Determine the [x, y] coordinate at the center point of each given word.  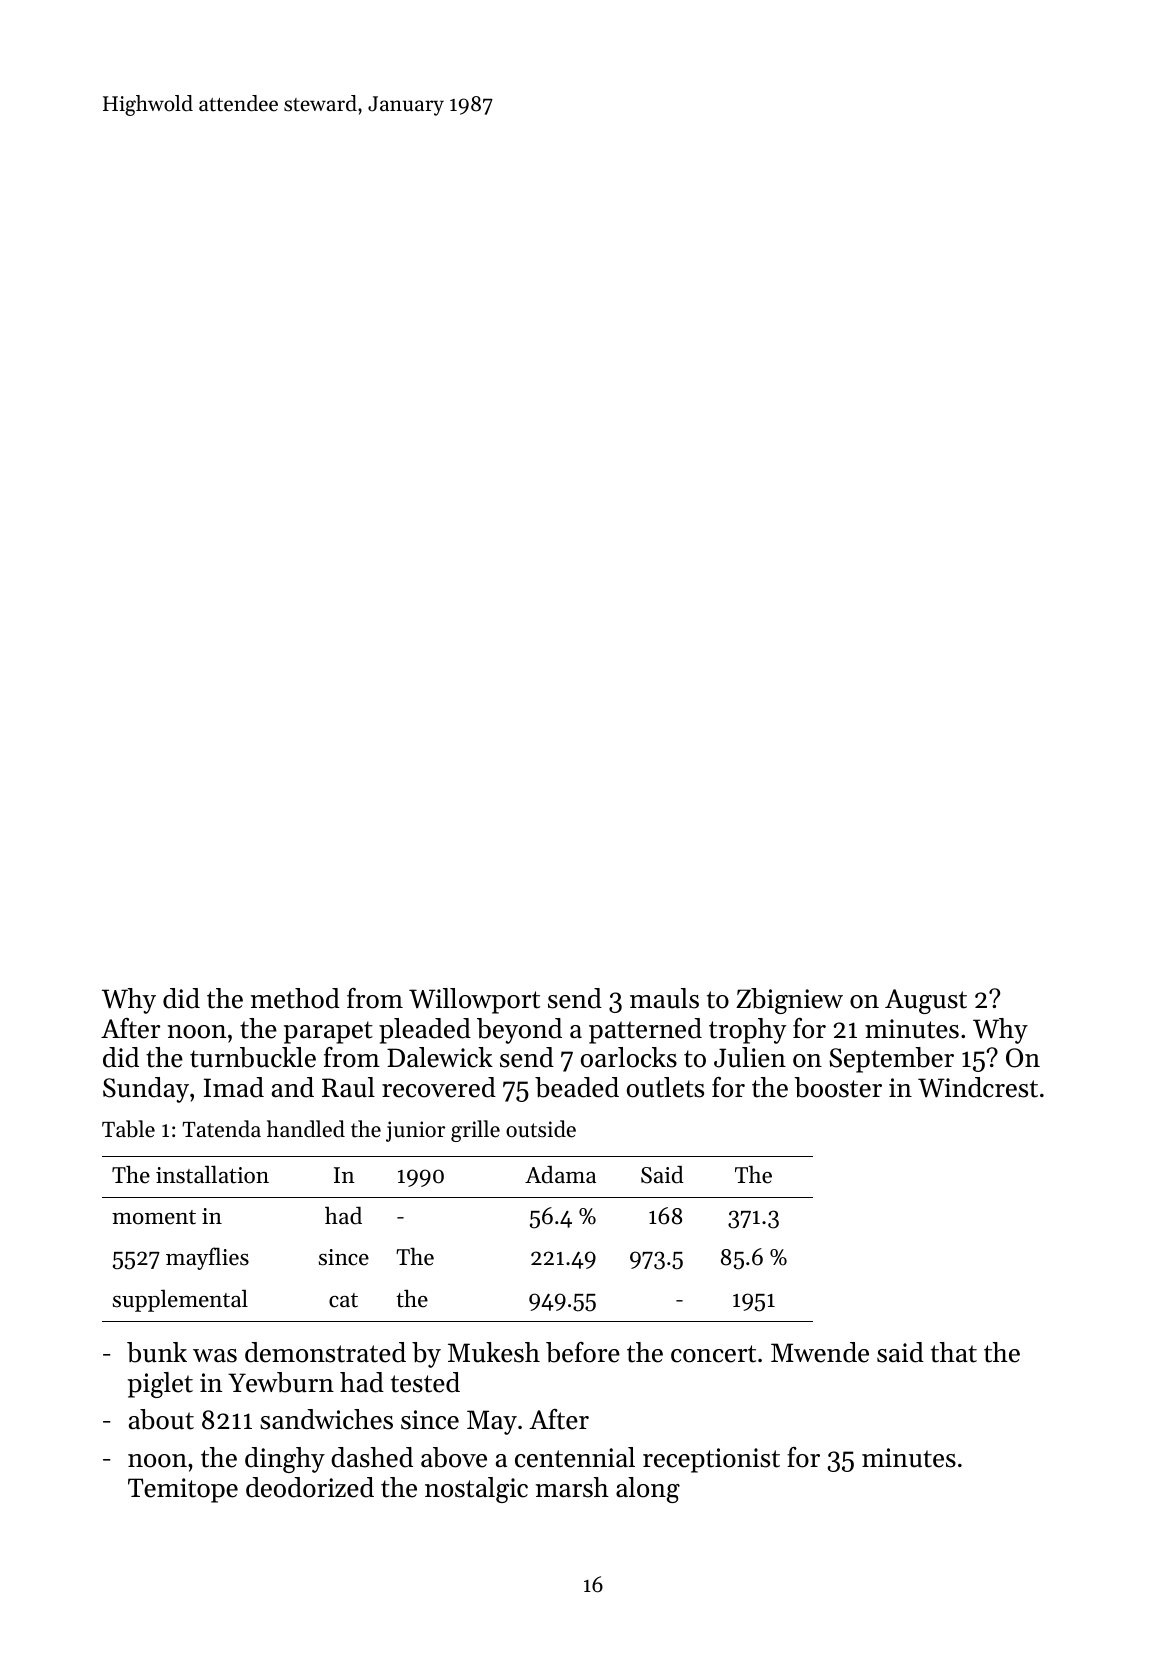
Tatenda [221, 1129]
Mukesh [494, 1352]
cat [343, 1300]
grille [475, 1131]
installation [212, 1174]
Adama [560, 1175]
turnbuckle [253, 1057]
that [954, 1352]
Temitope [183, 1490]
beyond [519, 1031]
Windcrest [978, 1087]
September [891, 1060]
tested [425, 1382]
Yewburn [281, 1382]
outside [541, 1129]
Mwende [820, 1352]
